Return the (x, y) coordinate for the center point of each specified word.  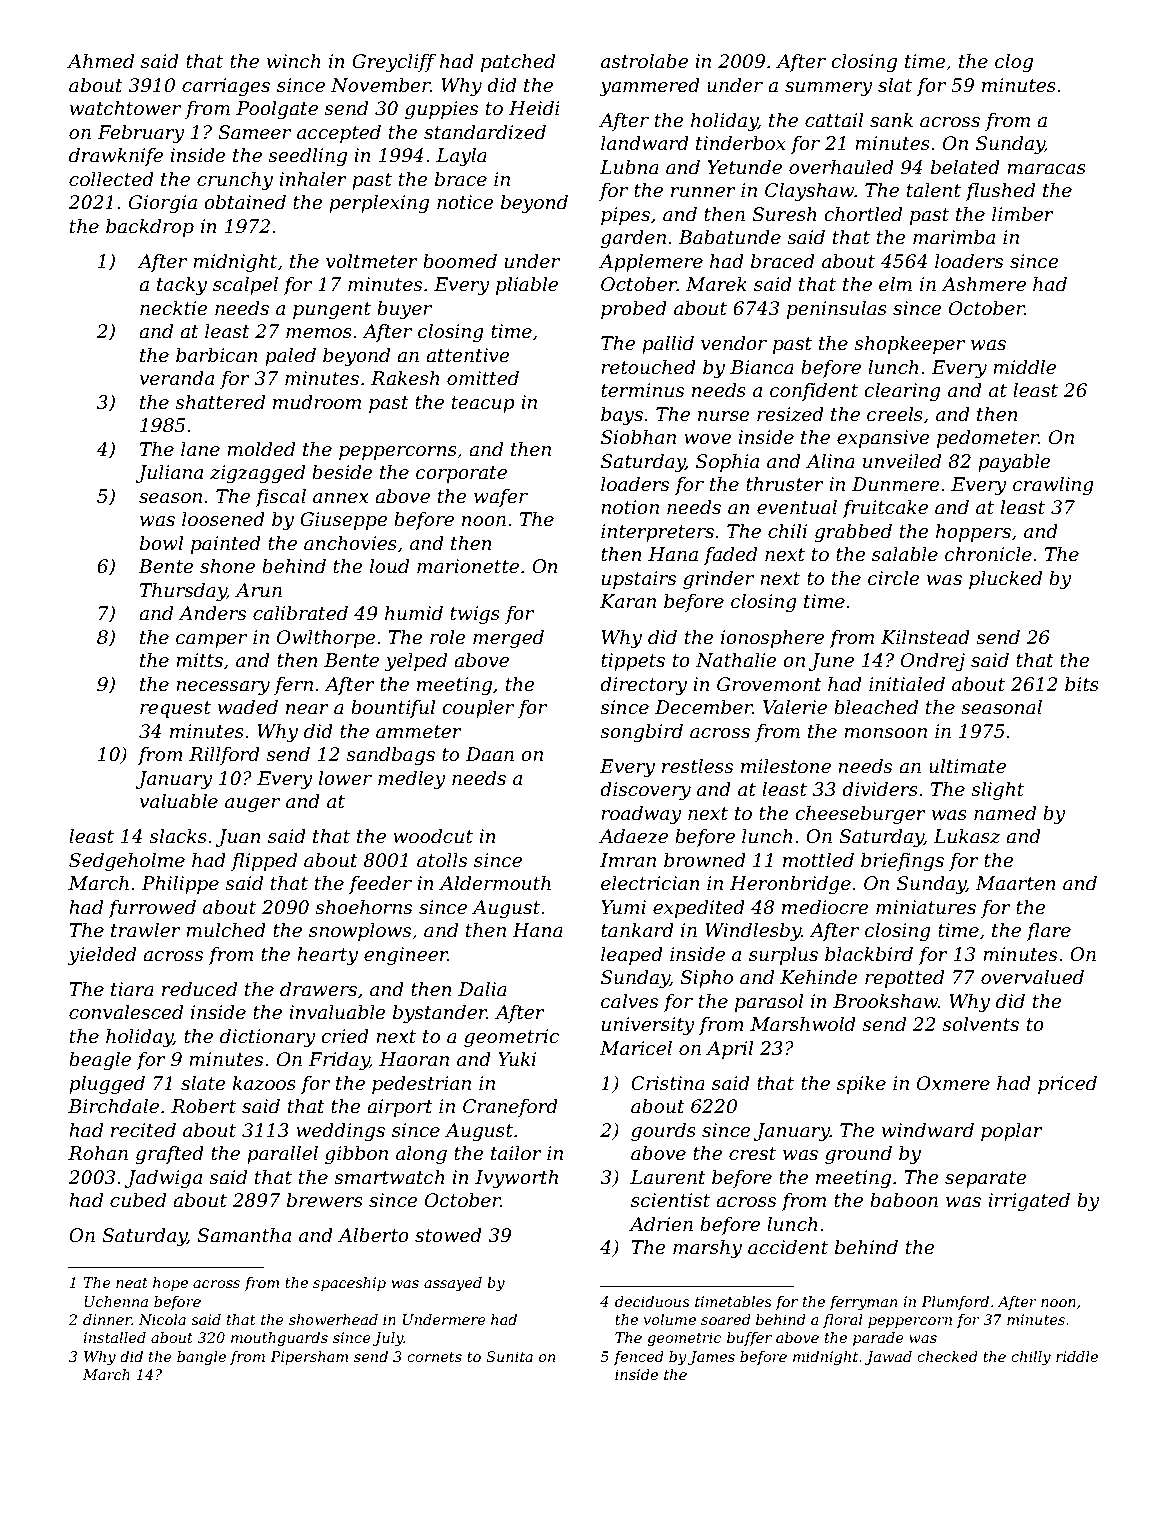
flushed (1000, 192)
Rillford (224, 756)
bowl (161, 543)
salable (905, 554)
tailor (516, 1153)
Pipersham (309, 1358)
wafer (501, 498)
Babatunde (729, 237)
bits (1082, 684)
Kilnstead (925, 637)
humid (414, 613)
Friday (339, 1061)
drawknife (116, 157)
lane (200, 449)
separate (986, 1179)
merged (508, 639)
